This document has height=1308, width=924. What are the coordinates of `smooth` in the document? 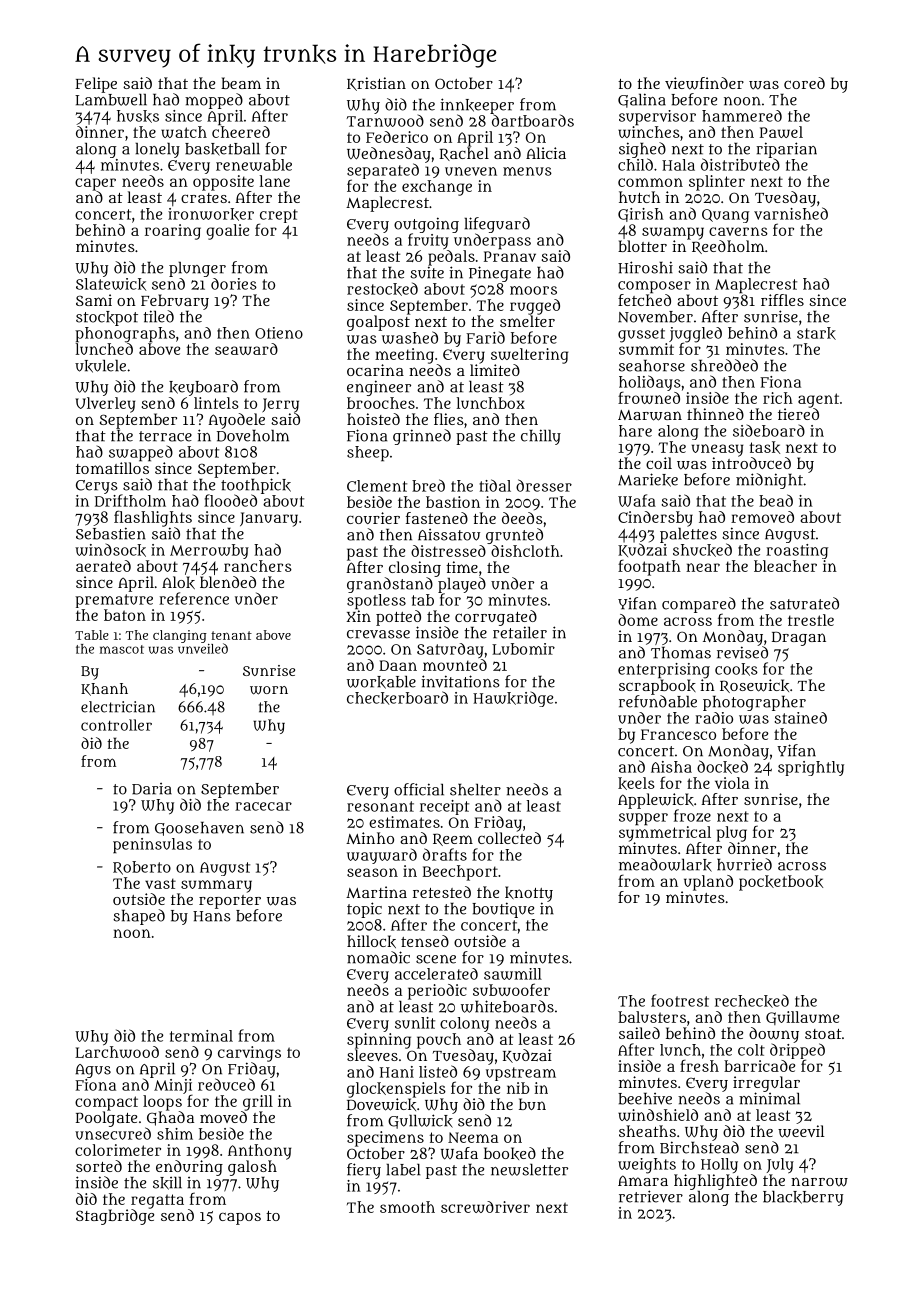 It's located at (407, 1207).
